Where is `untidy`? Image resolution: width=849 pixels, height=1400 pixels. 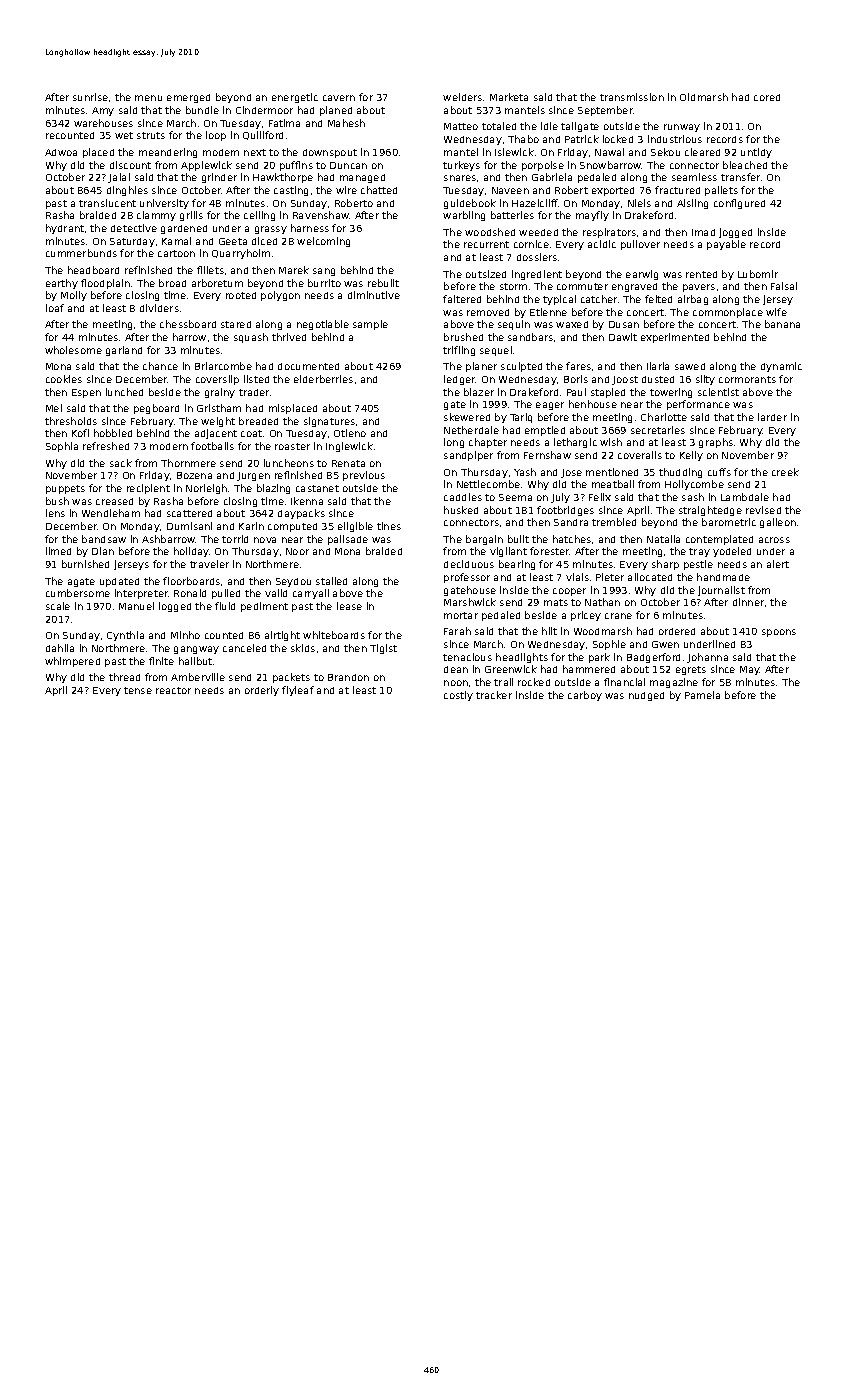 untidy is located at coordinates (756, 153).
